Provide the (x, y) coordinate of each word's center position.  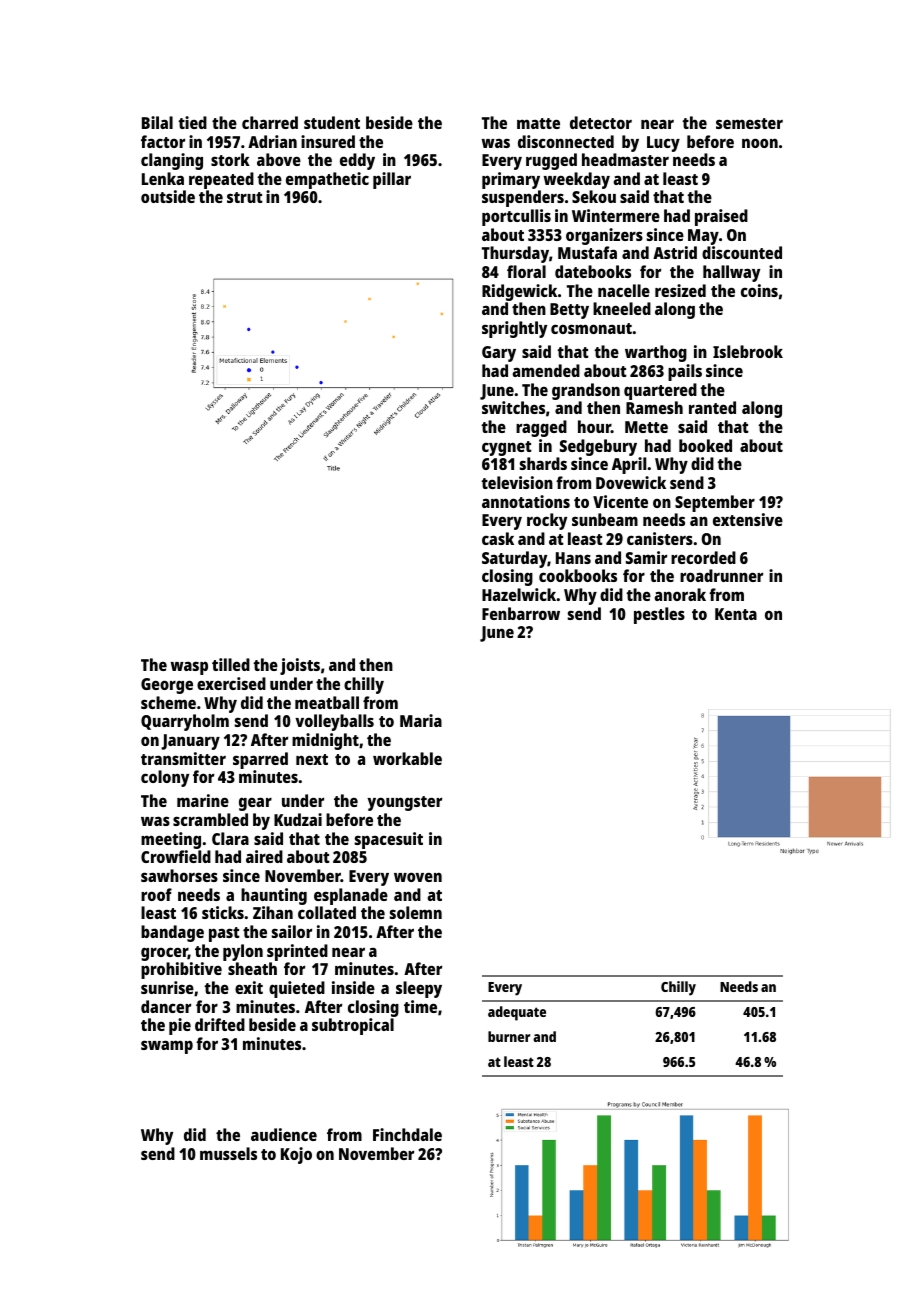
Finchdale (407, 1134)
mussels (228, 1153)
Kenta (736, 614)
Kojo (296, 1155)
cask (498, 538)
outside (168, 196)
